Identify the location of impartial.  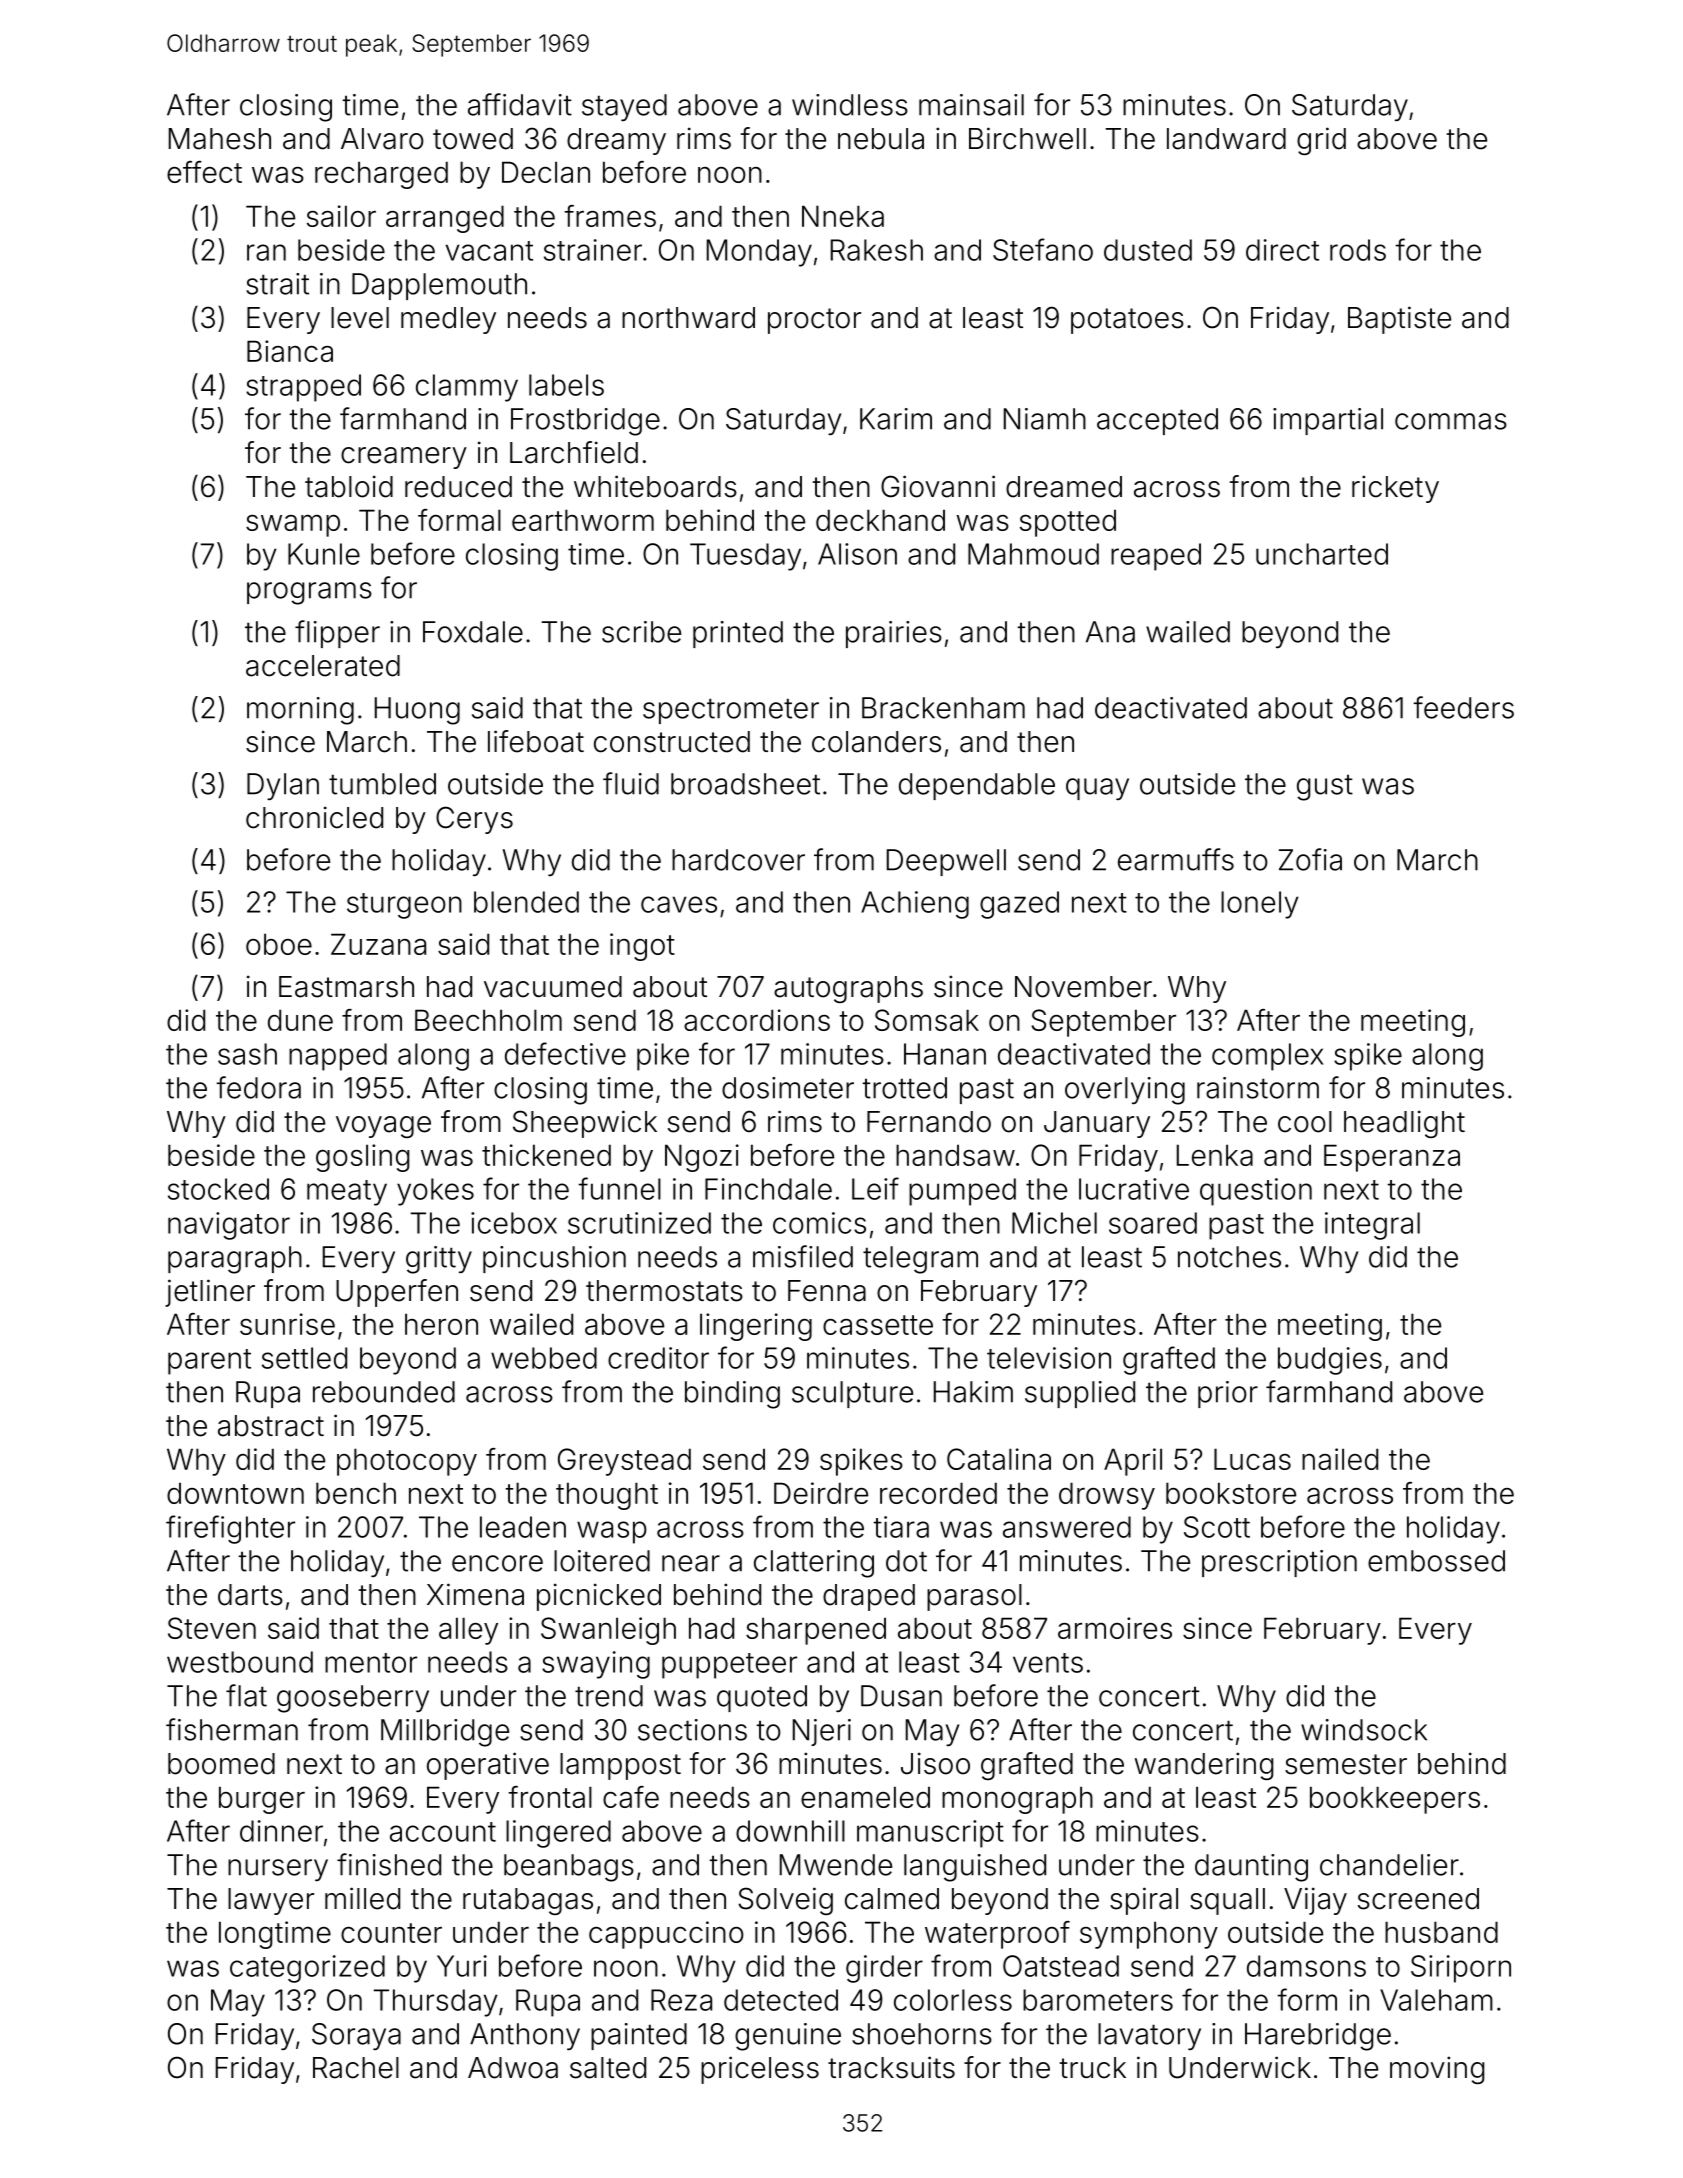
(1328, 421).
